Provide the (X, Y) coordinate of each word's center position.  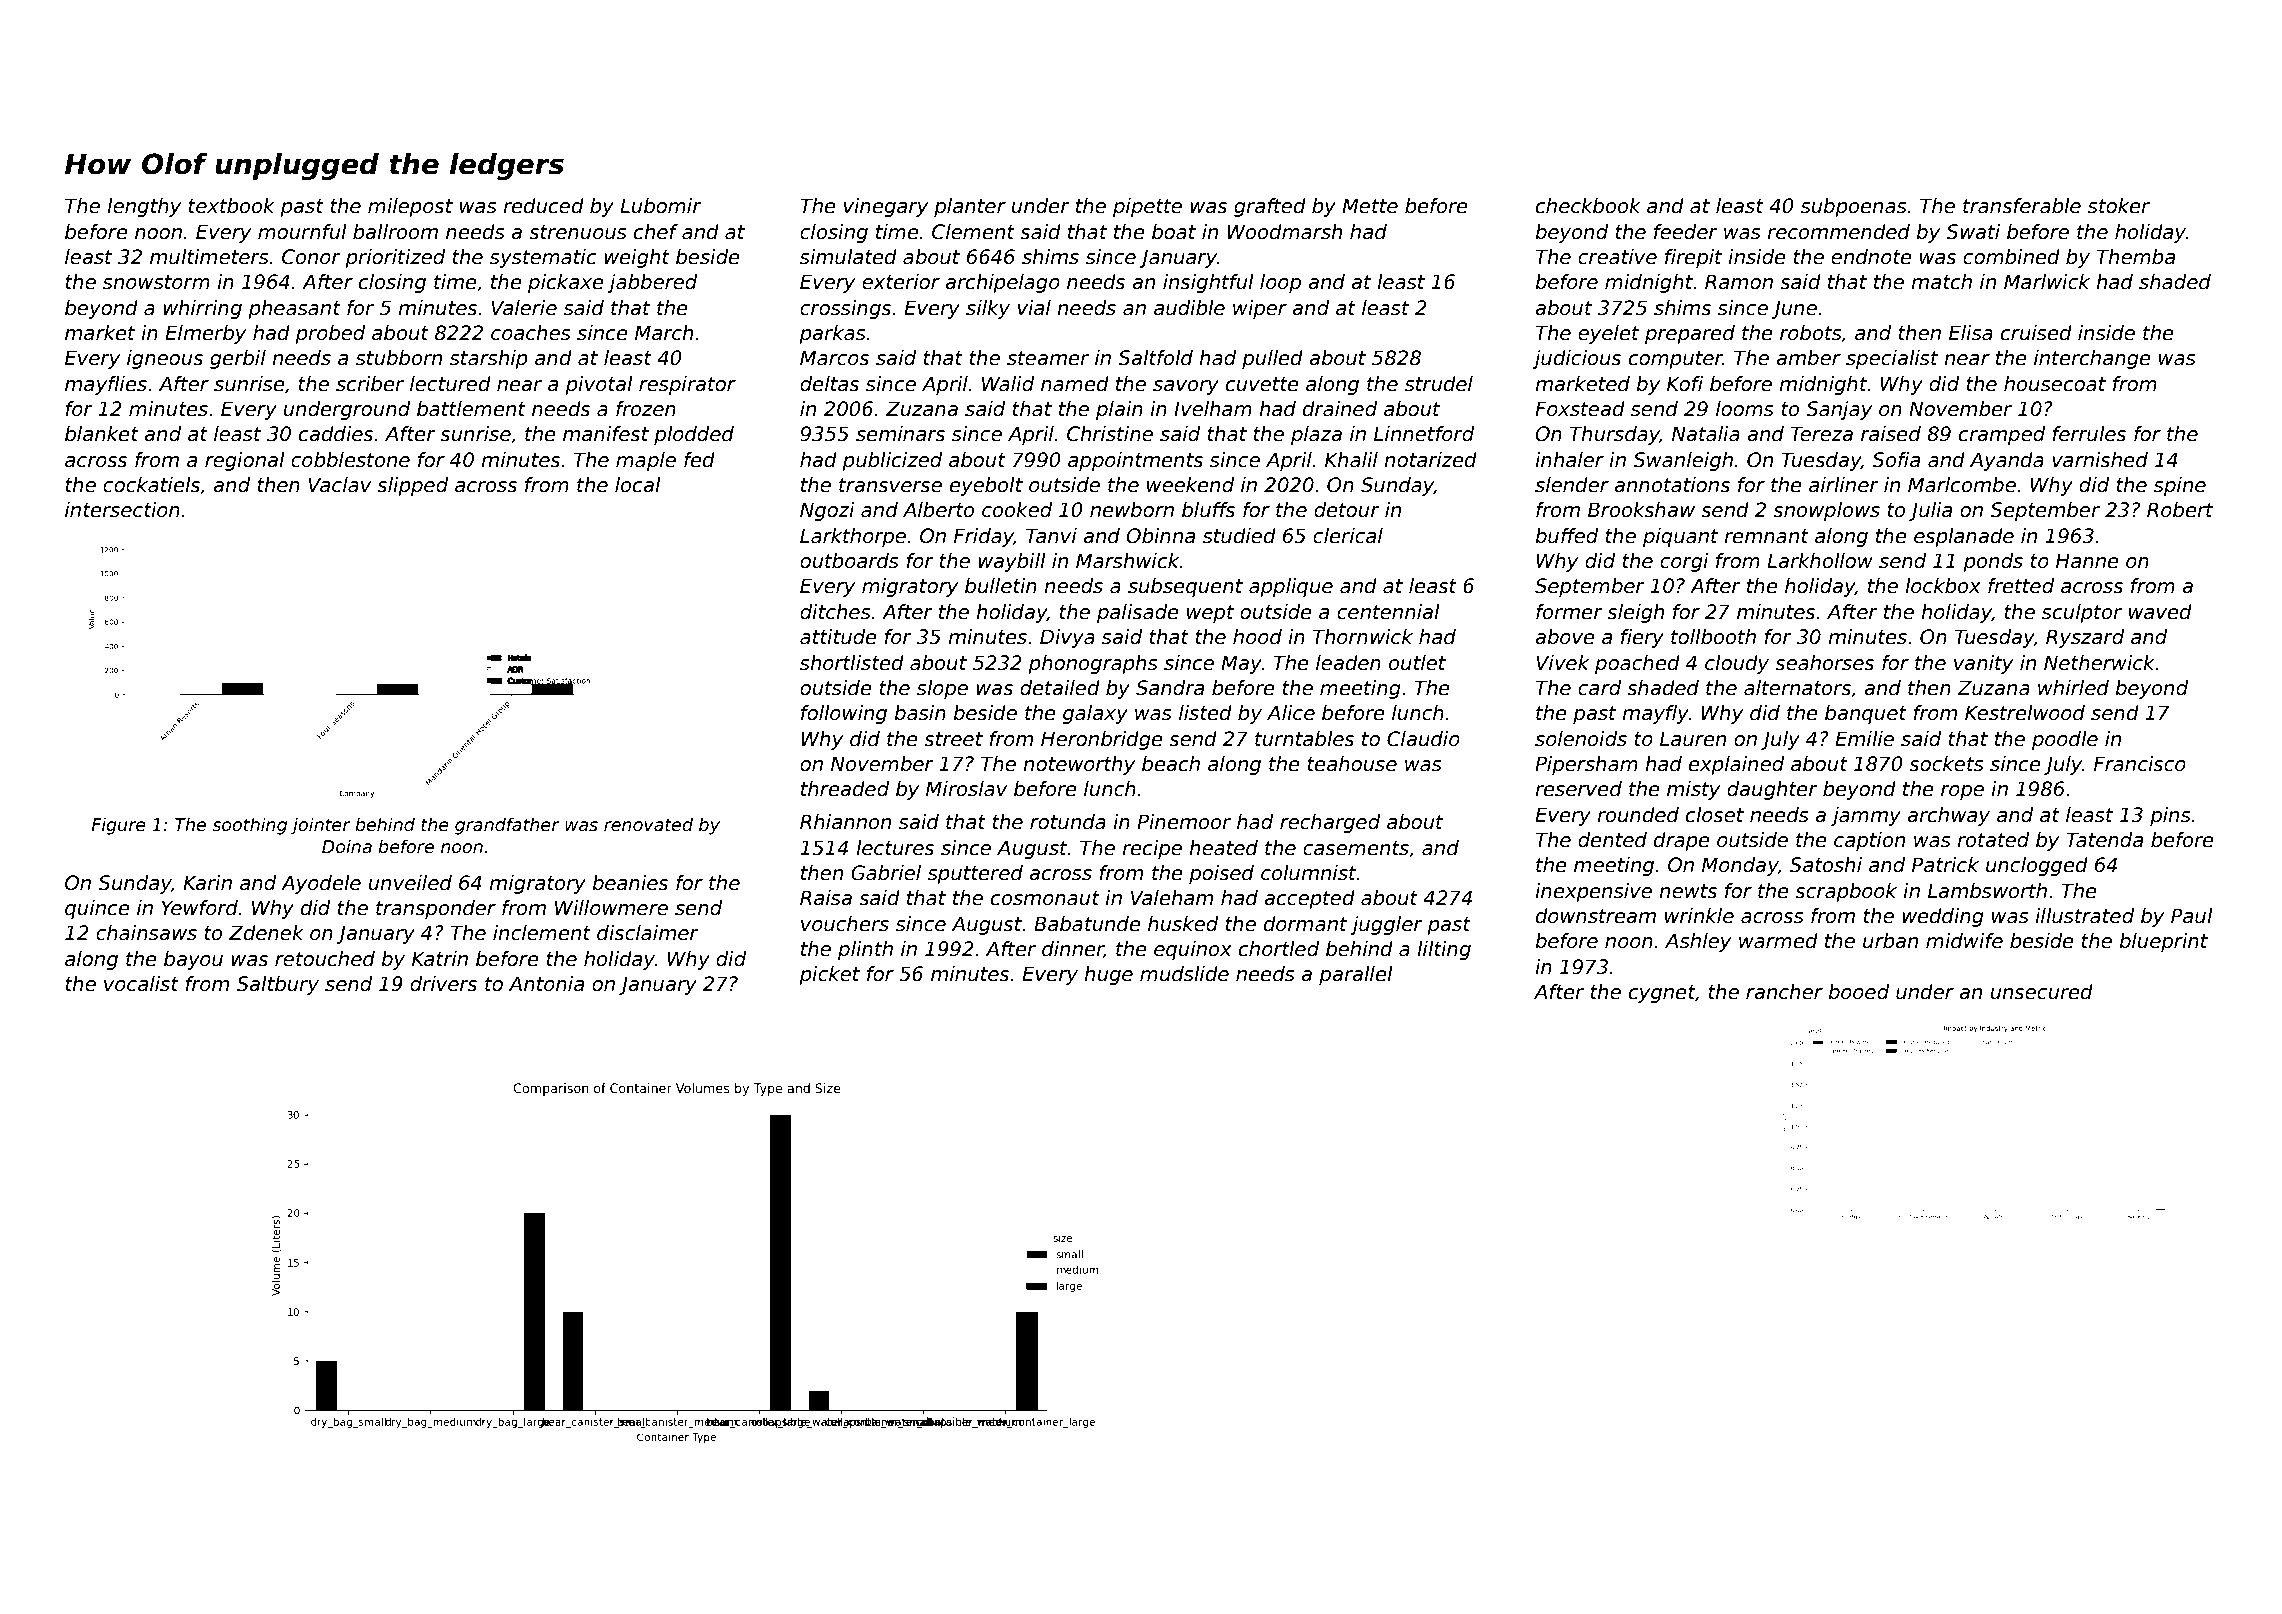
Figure (119, 826)
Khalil (1351, 460)
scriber (370, 384)
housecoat (2055, 384)
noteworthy (1079, 765)
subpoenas (1854, 207)
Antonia (546, 984)
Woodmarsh (1284, 232)
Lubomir (661, 206)
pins (2170, 816)
